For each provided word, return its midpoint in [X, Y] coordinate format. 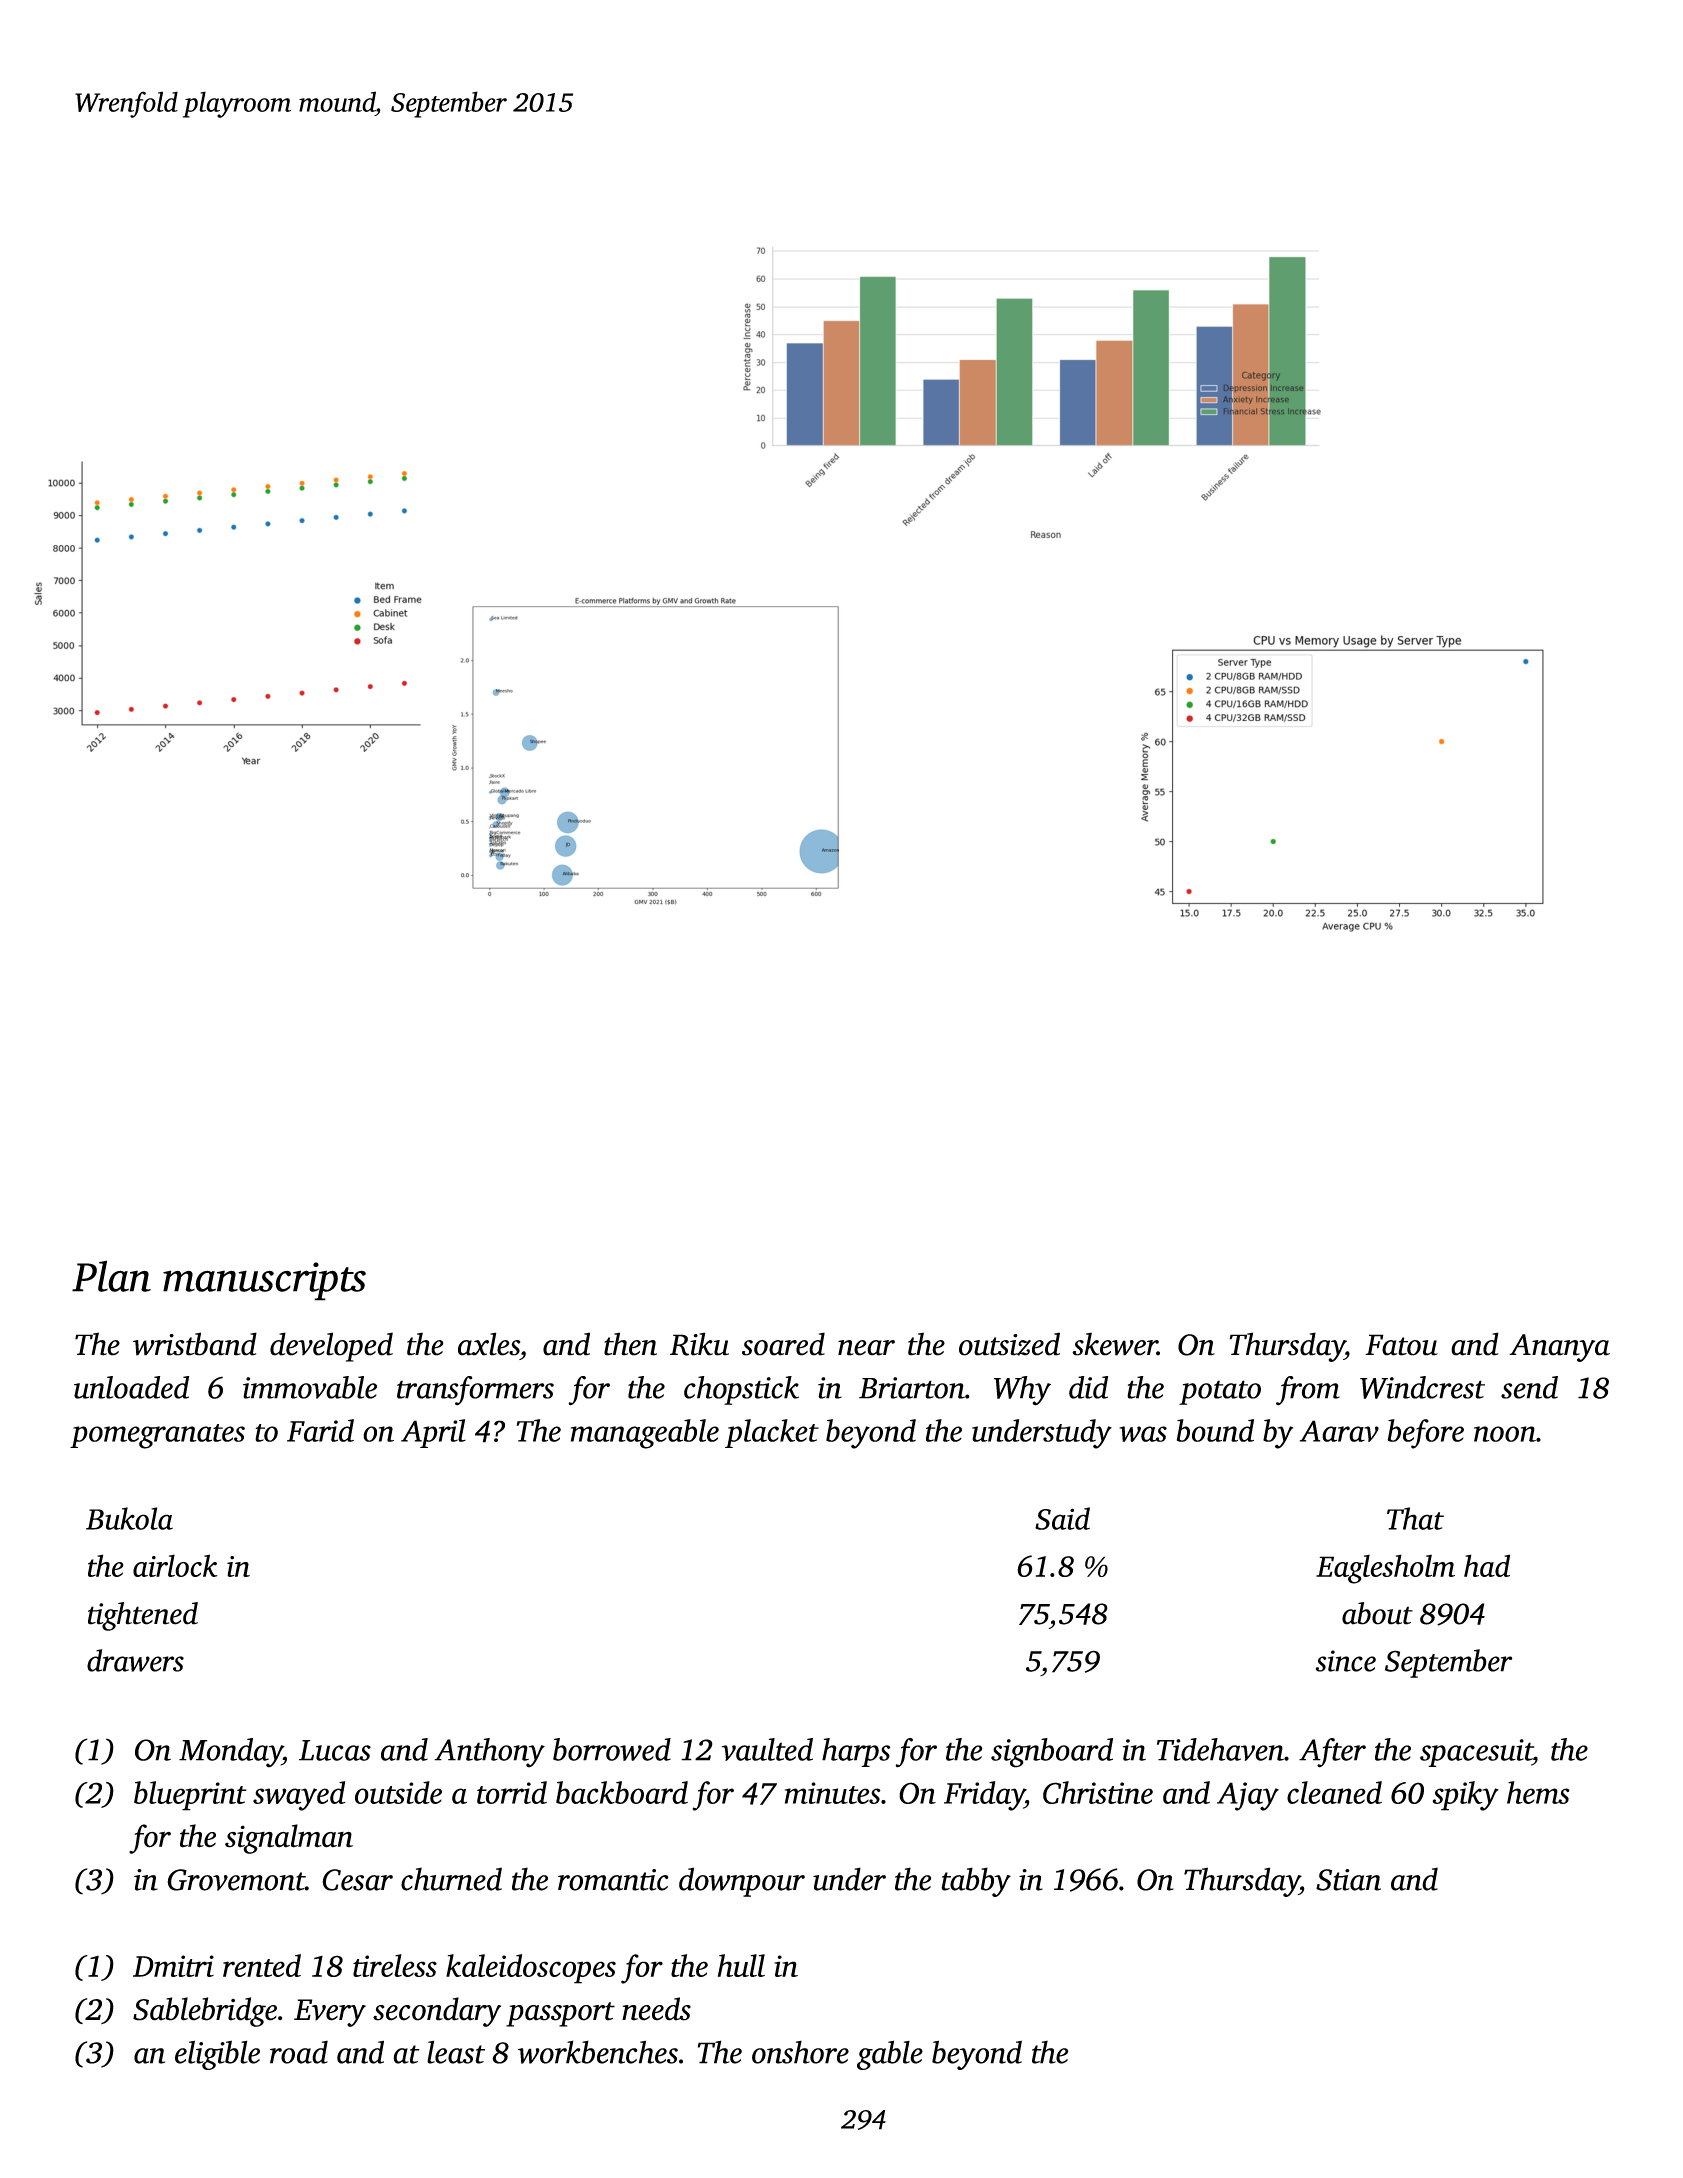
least [456, 2052]
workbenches [598, 2052]
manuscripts [264, 1281]
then [630, 1344]
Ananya [1559, 1348]
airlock [175, 1565]
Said [1062, 1518]
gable [890, 2055]
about [1377, 1613]
